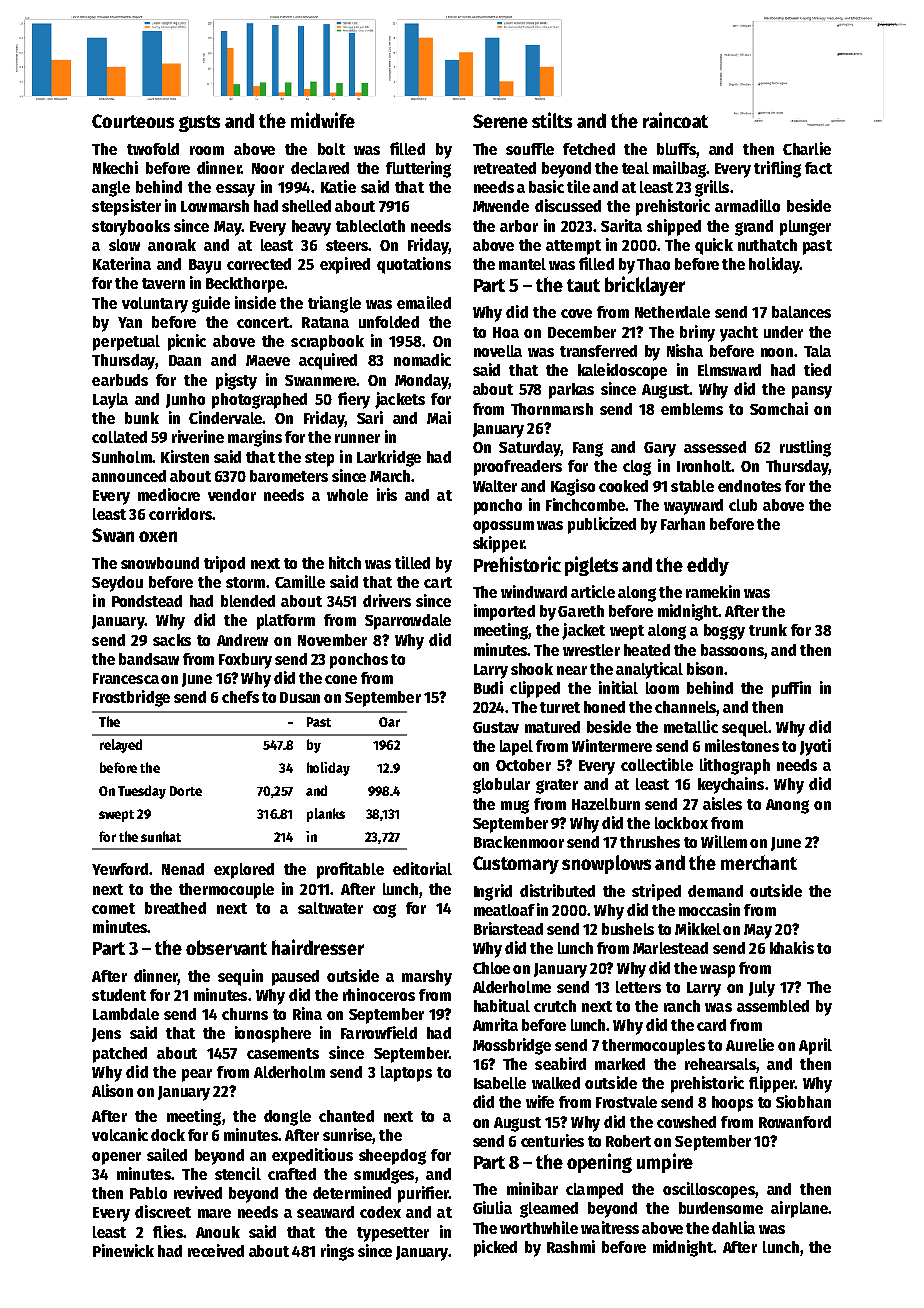  I want to click on rehearsals, so click(720, 1064).
